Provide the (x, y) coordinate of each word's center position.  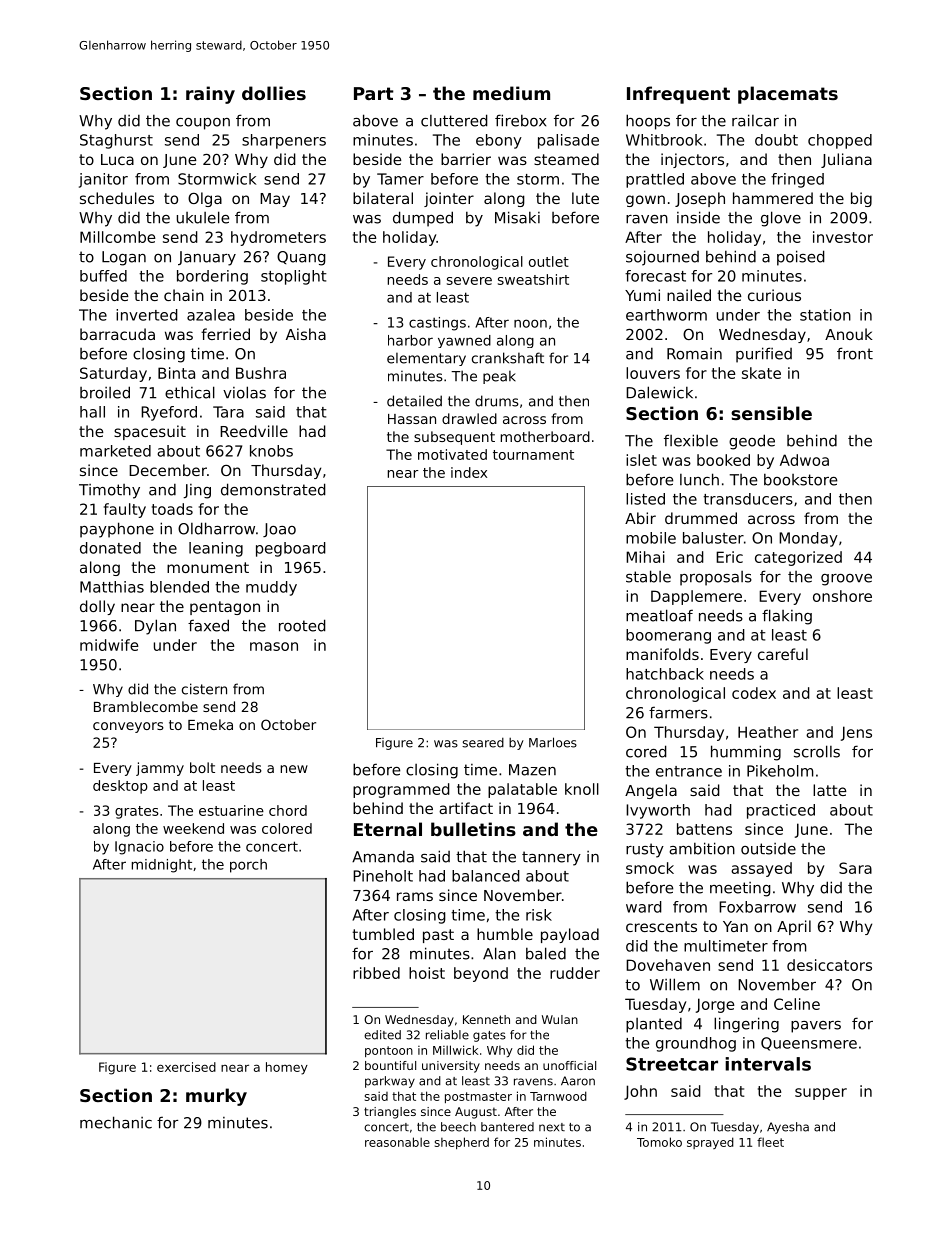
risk (539, 915)
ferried (225, 334)
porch (248, 866)
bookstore (800, 480)
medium (511, 93)
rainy (210, 95)
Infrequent (678, 95)
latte (830, 790)
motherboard (545, 436)
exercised (186, 1067)
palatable (522, 790)
